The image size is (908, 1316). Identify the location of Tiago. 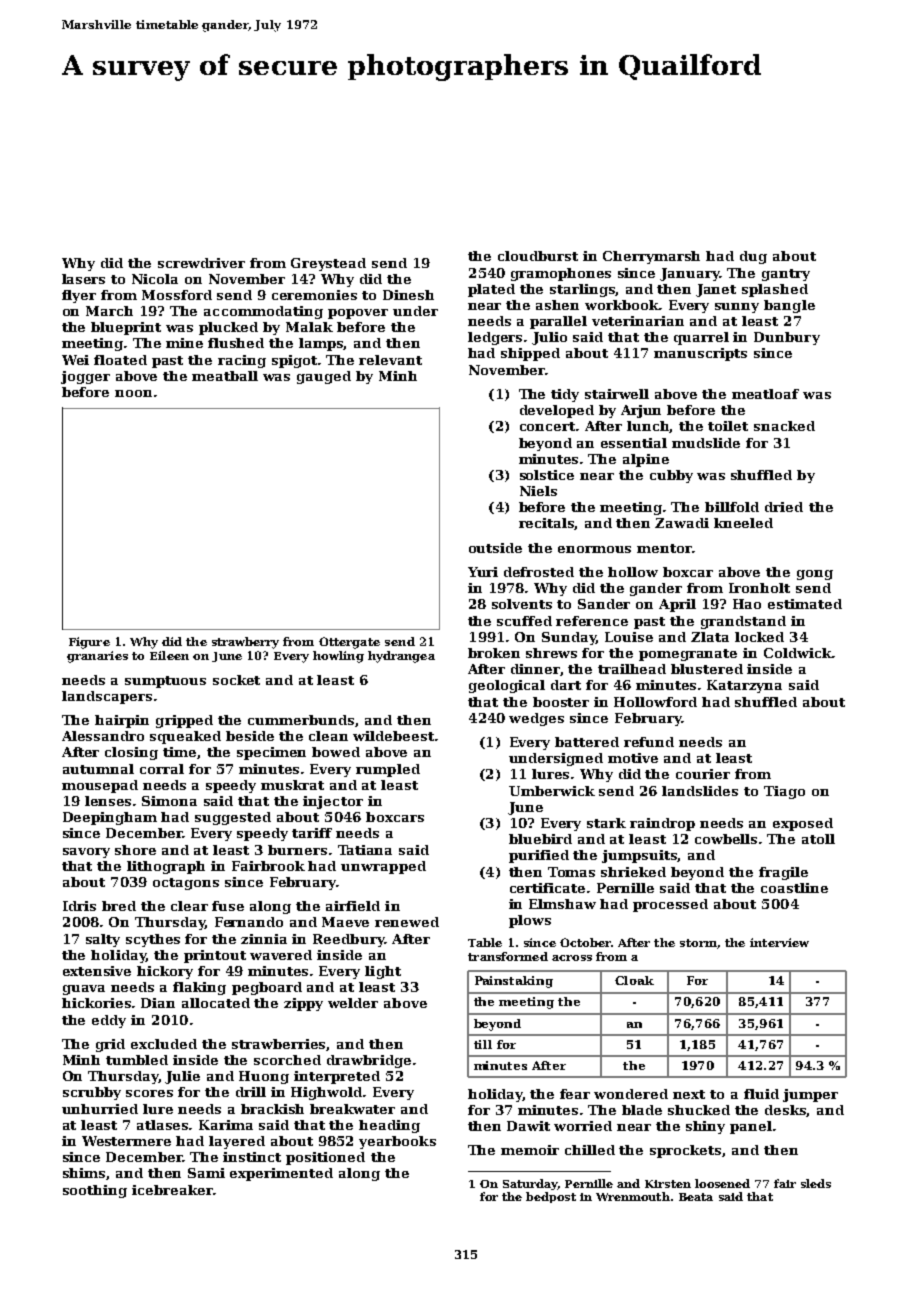
(784, 792).
